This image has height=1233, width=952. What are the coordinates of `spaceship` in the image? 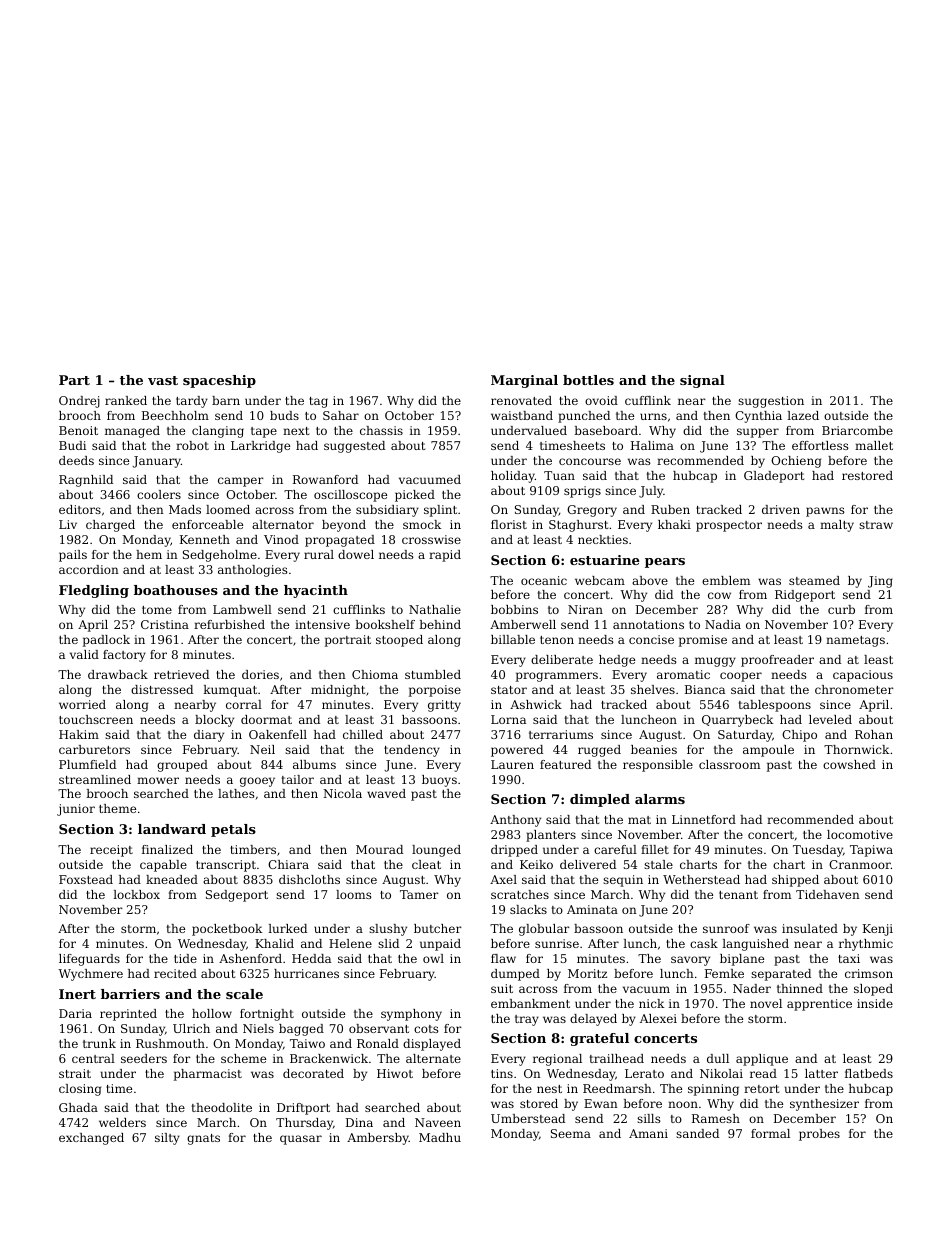 It's located at (219, 381).
